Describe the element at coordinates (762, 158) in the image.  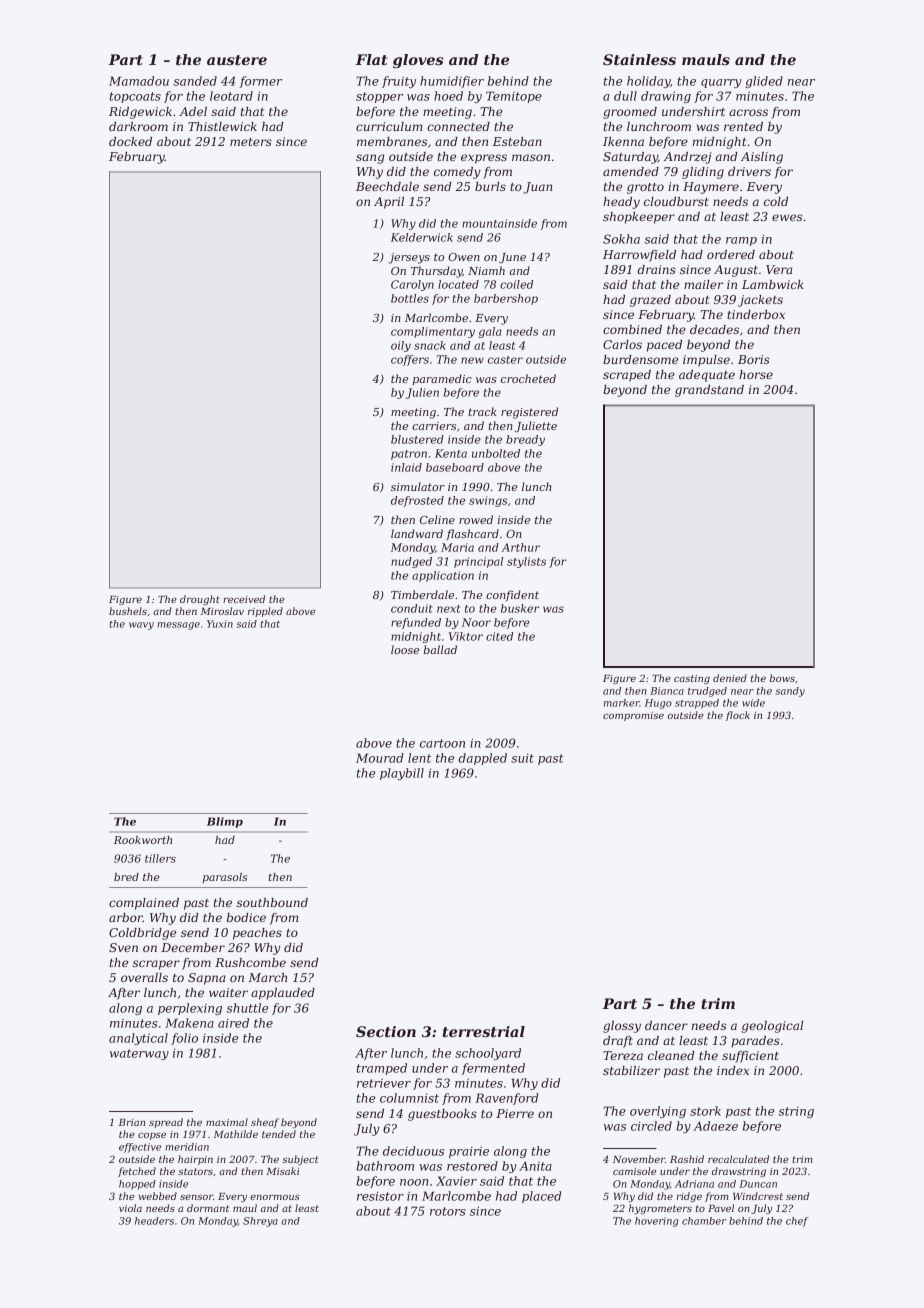
I see `Aisling` at that location.
